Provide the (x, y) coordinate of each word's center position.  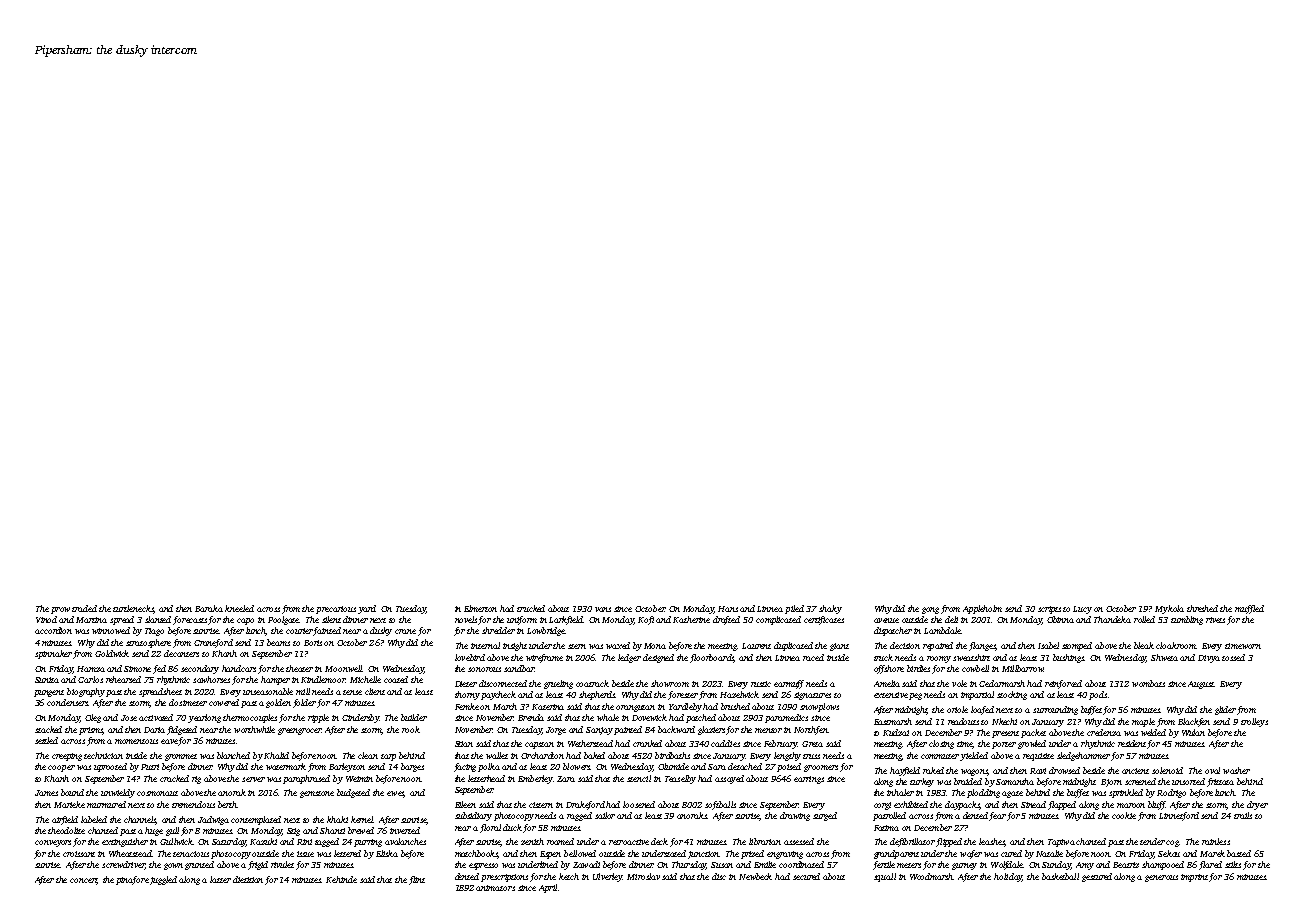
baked (594, 755)
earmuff (789, 684)
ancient (1135, 771)
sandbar (519, 668)
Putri (150, 767)
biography (86, 692)
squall (885, 877)
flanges (983, 646)
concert (84, 881)
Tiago (154, 632)
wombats (1148, 683)
